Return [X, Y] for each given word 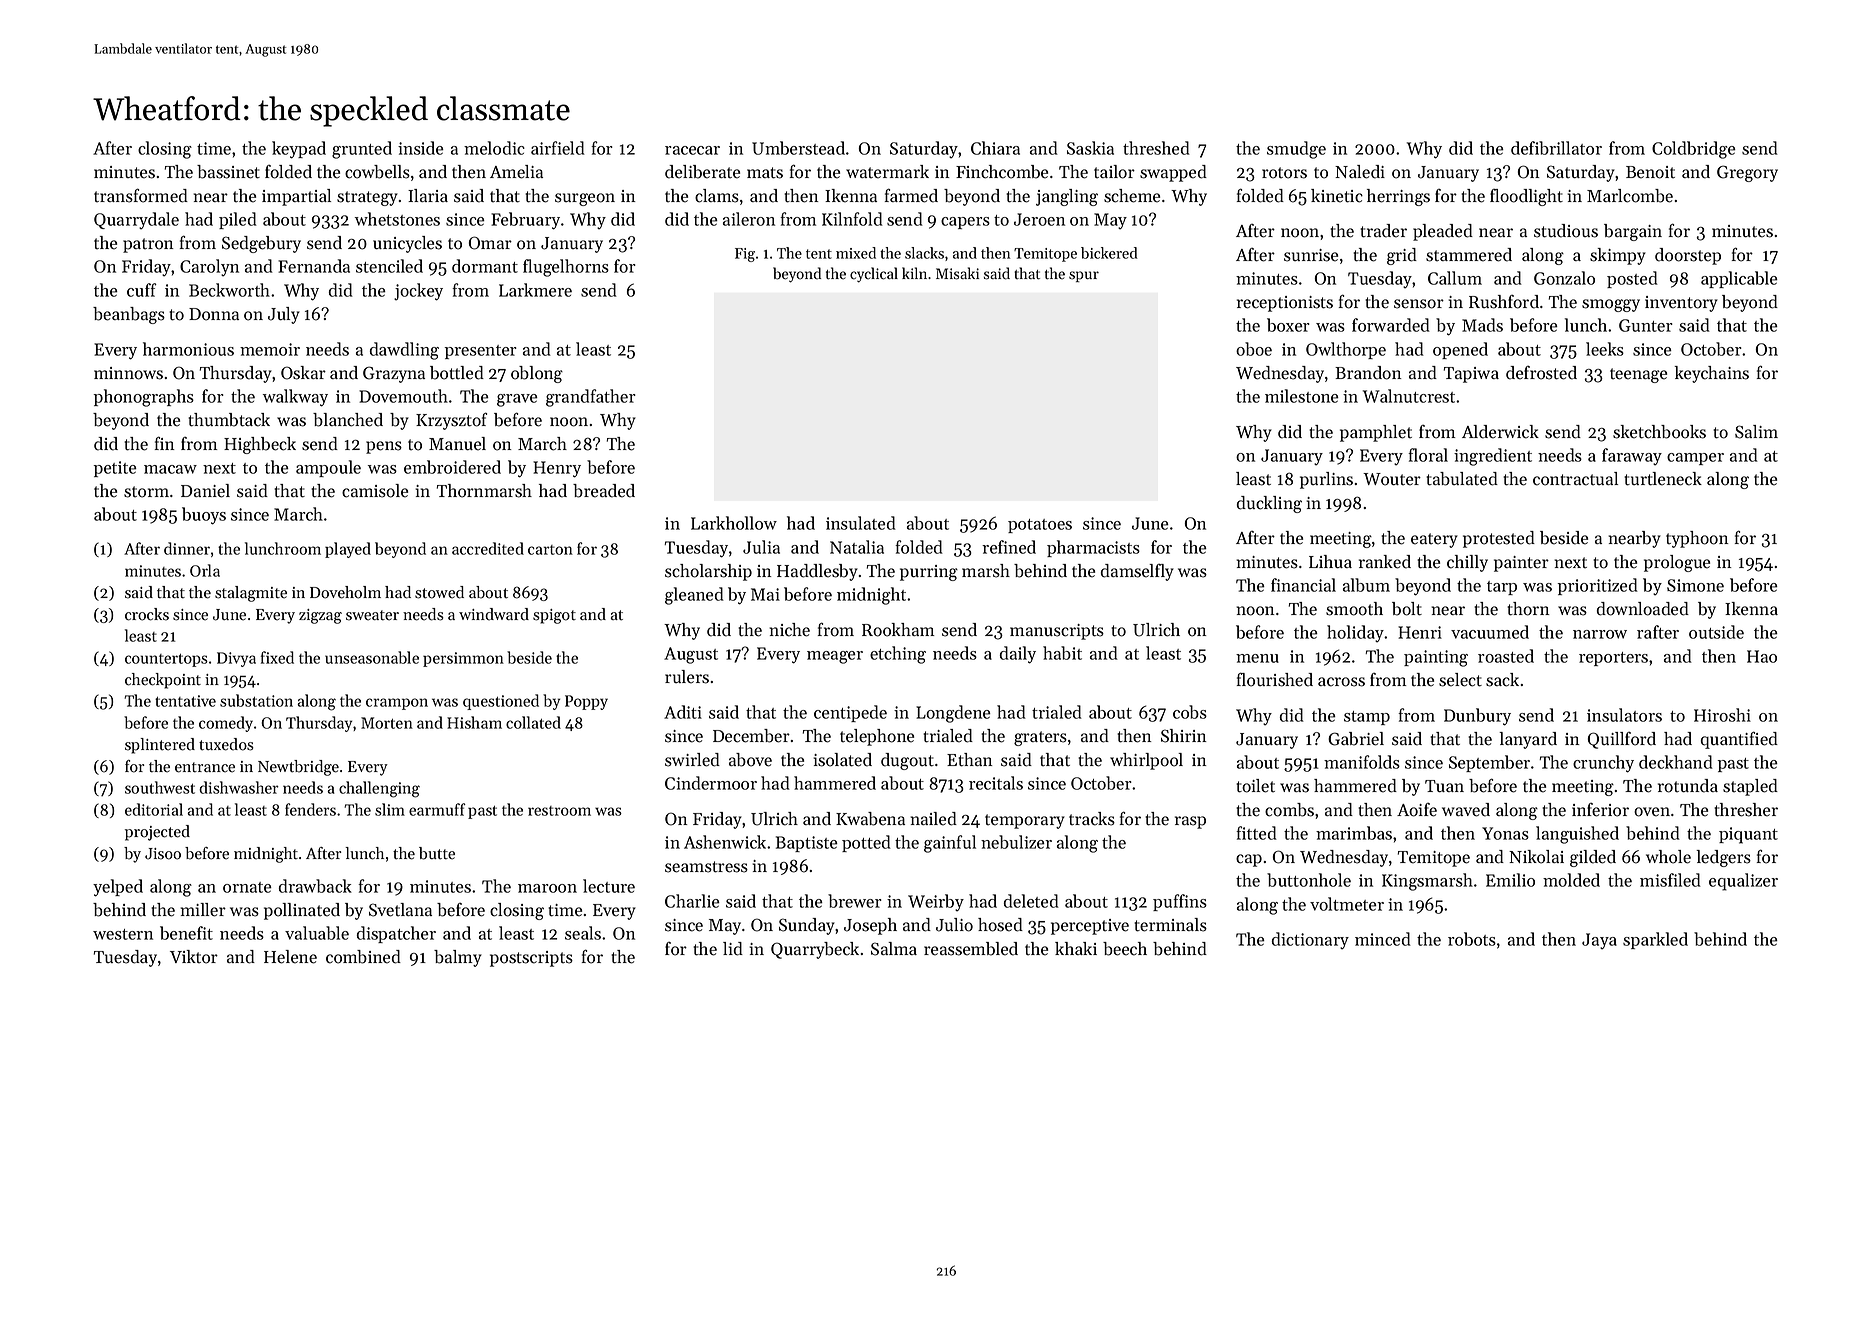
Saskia [1090, 148]
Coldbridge [1694, 150]
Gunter [1646, 325]
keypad [299, 150]
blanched [348, 420]
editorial [154, 809]
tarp [1502, 588]
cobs [1190, 712]
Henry [557, 469]
